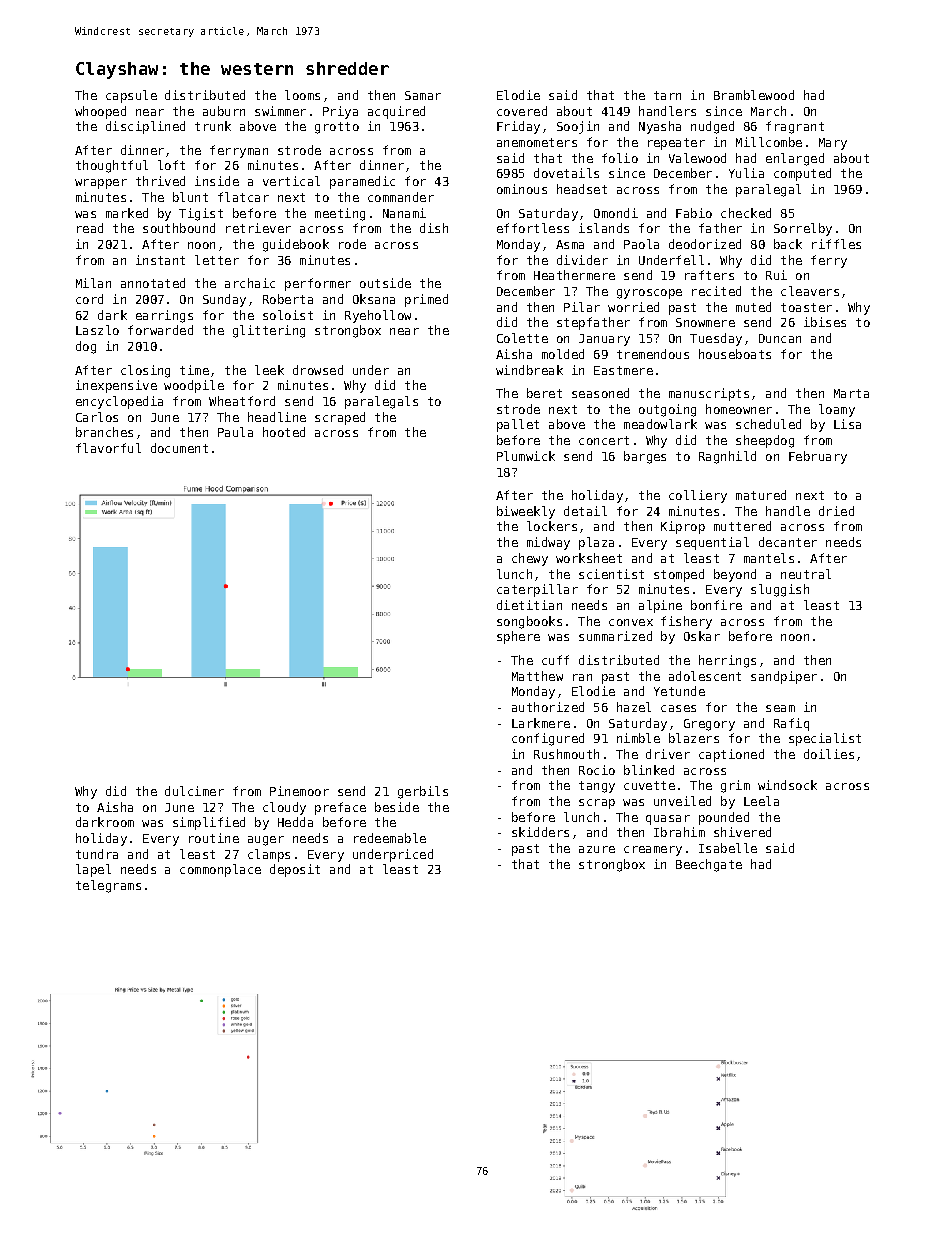 The height and width of the document is (1233, 952). Describe the element at coordinates (97, 330) in the document. I see `Laszlo` at that location.
